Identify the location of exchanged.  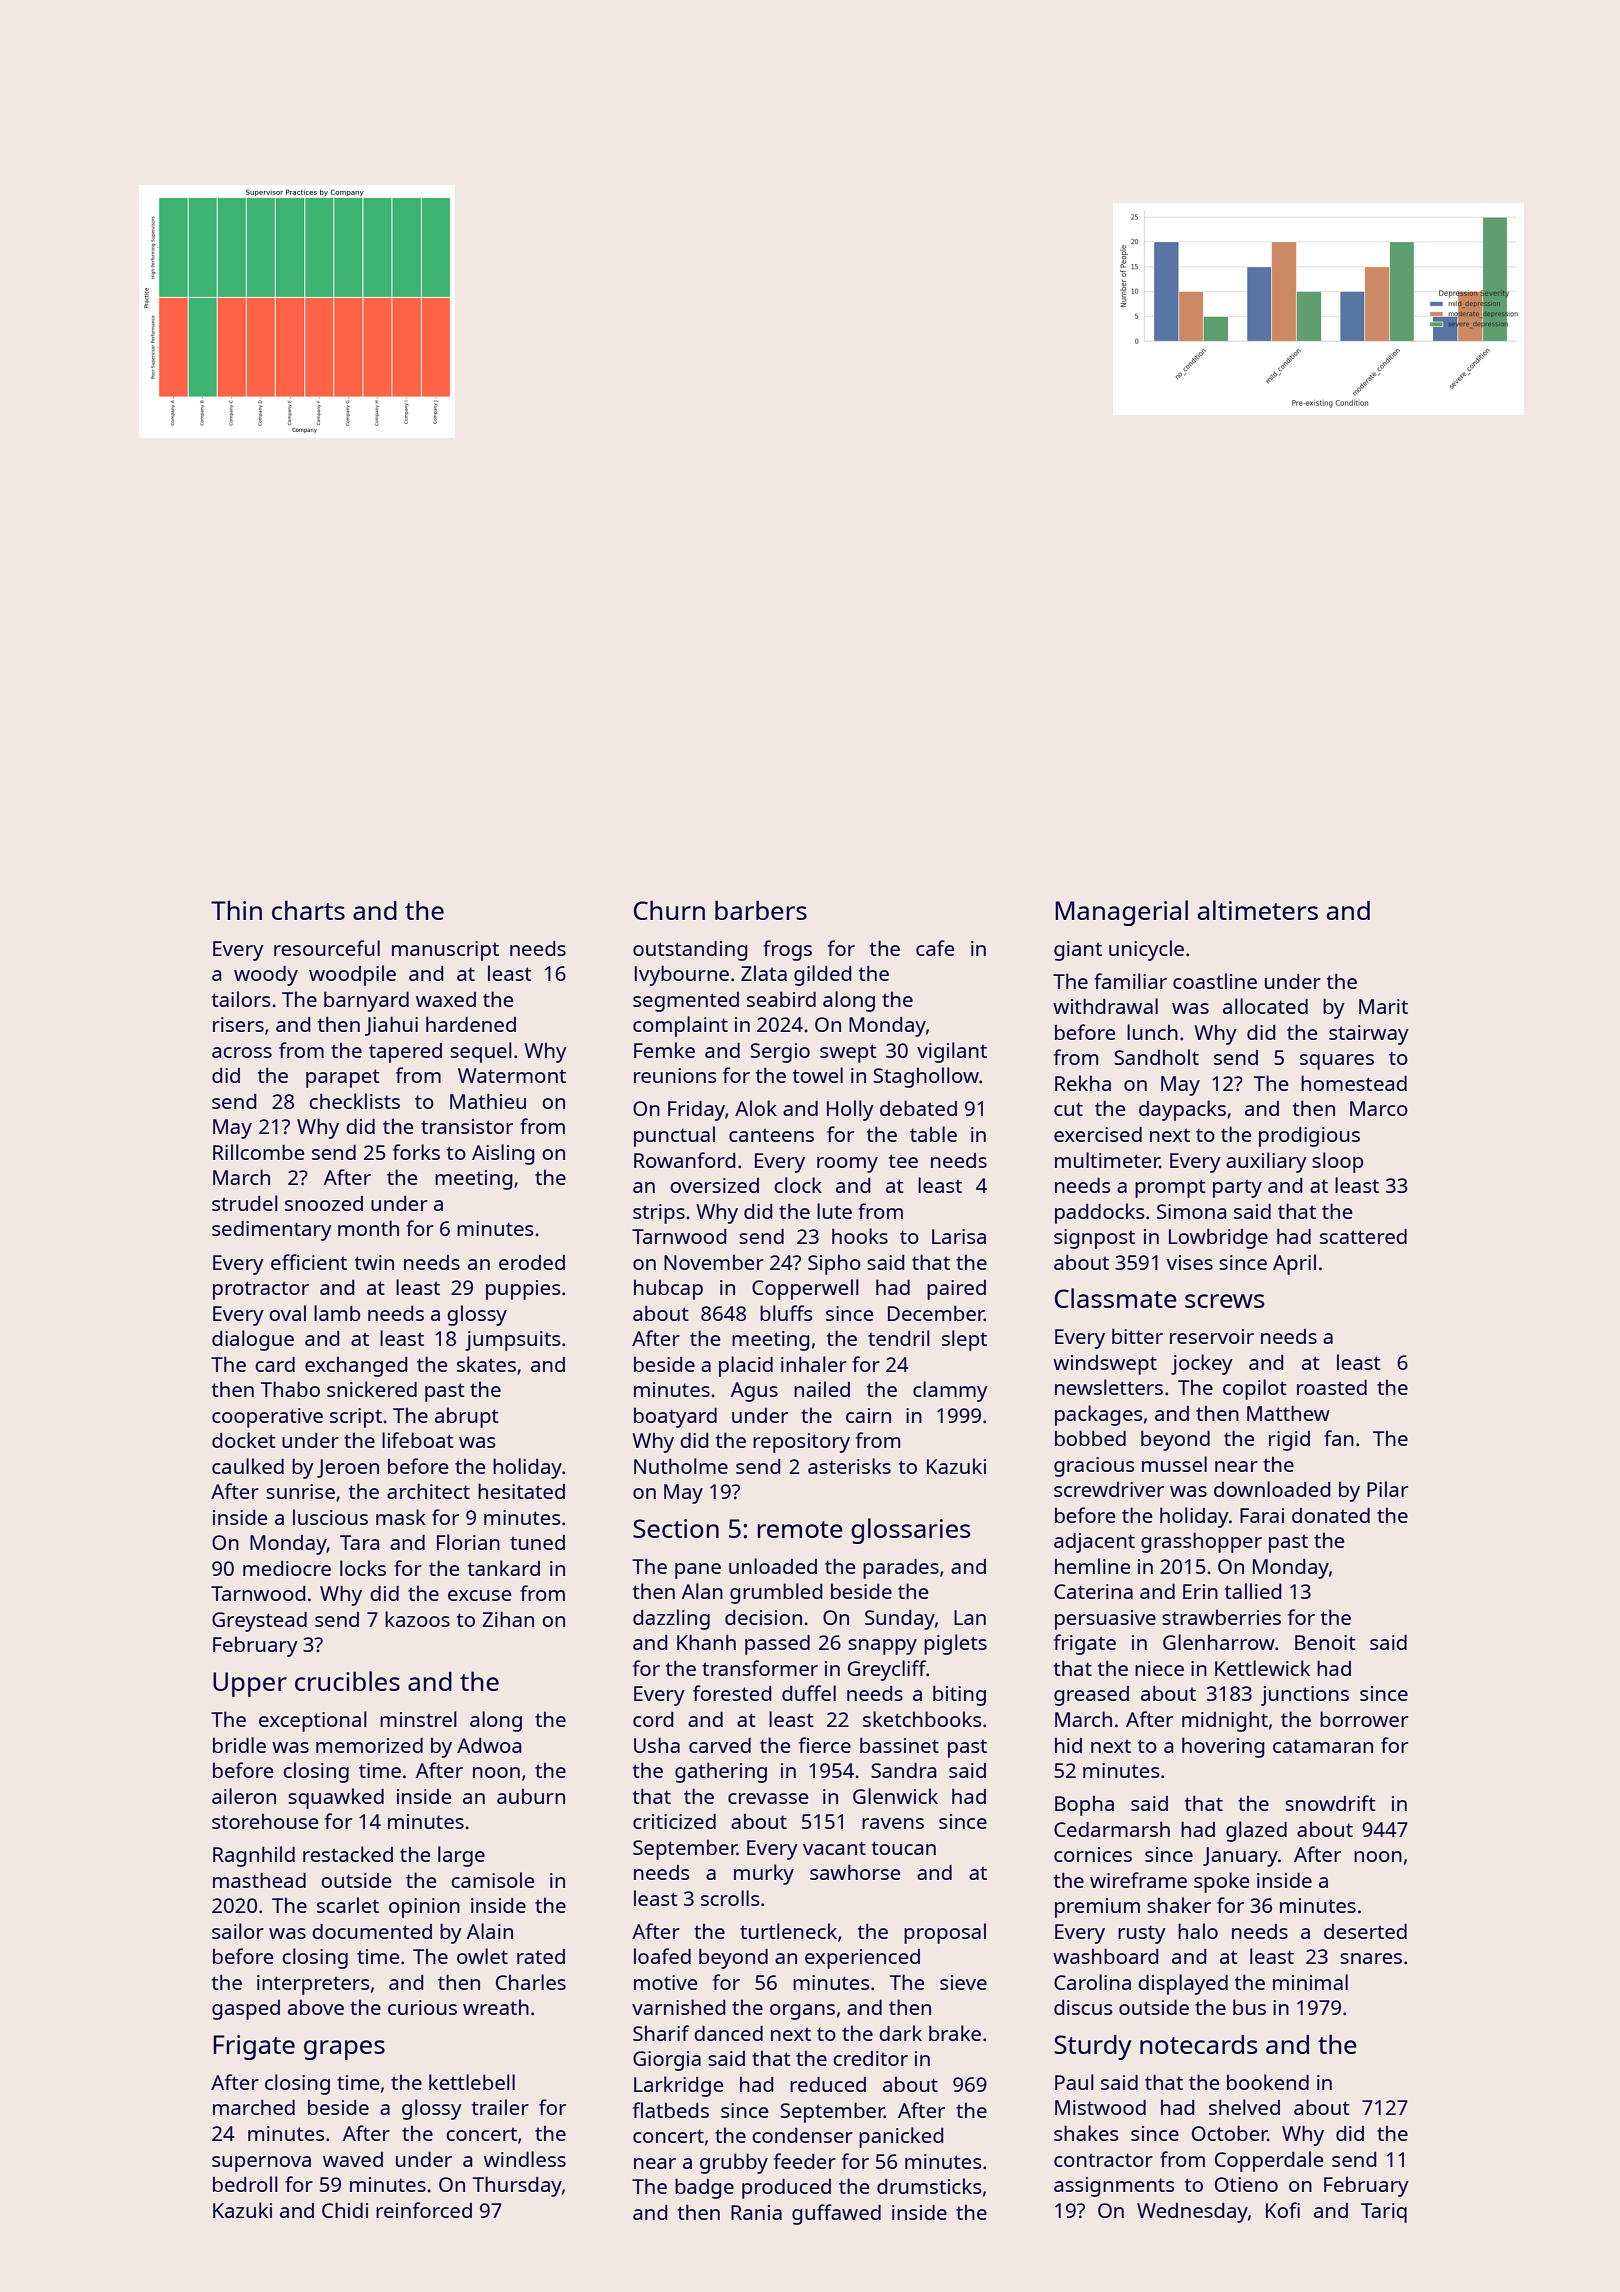
(356, 1366).
